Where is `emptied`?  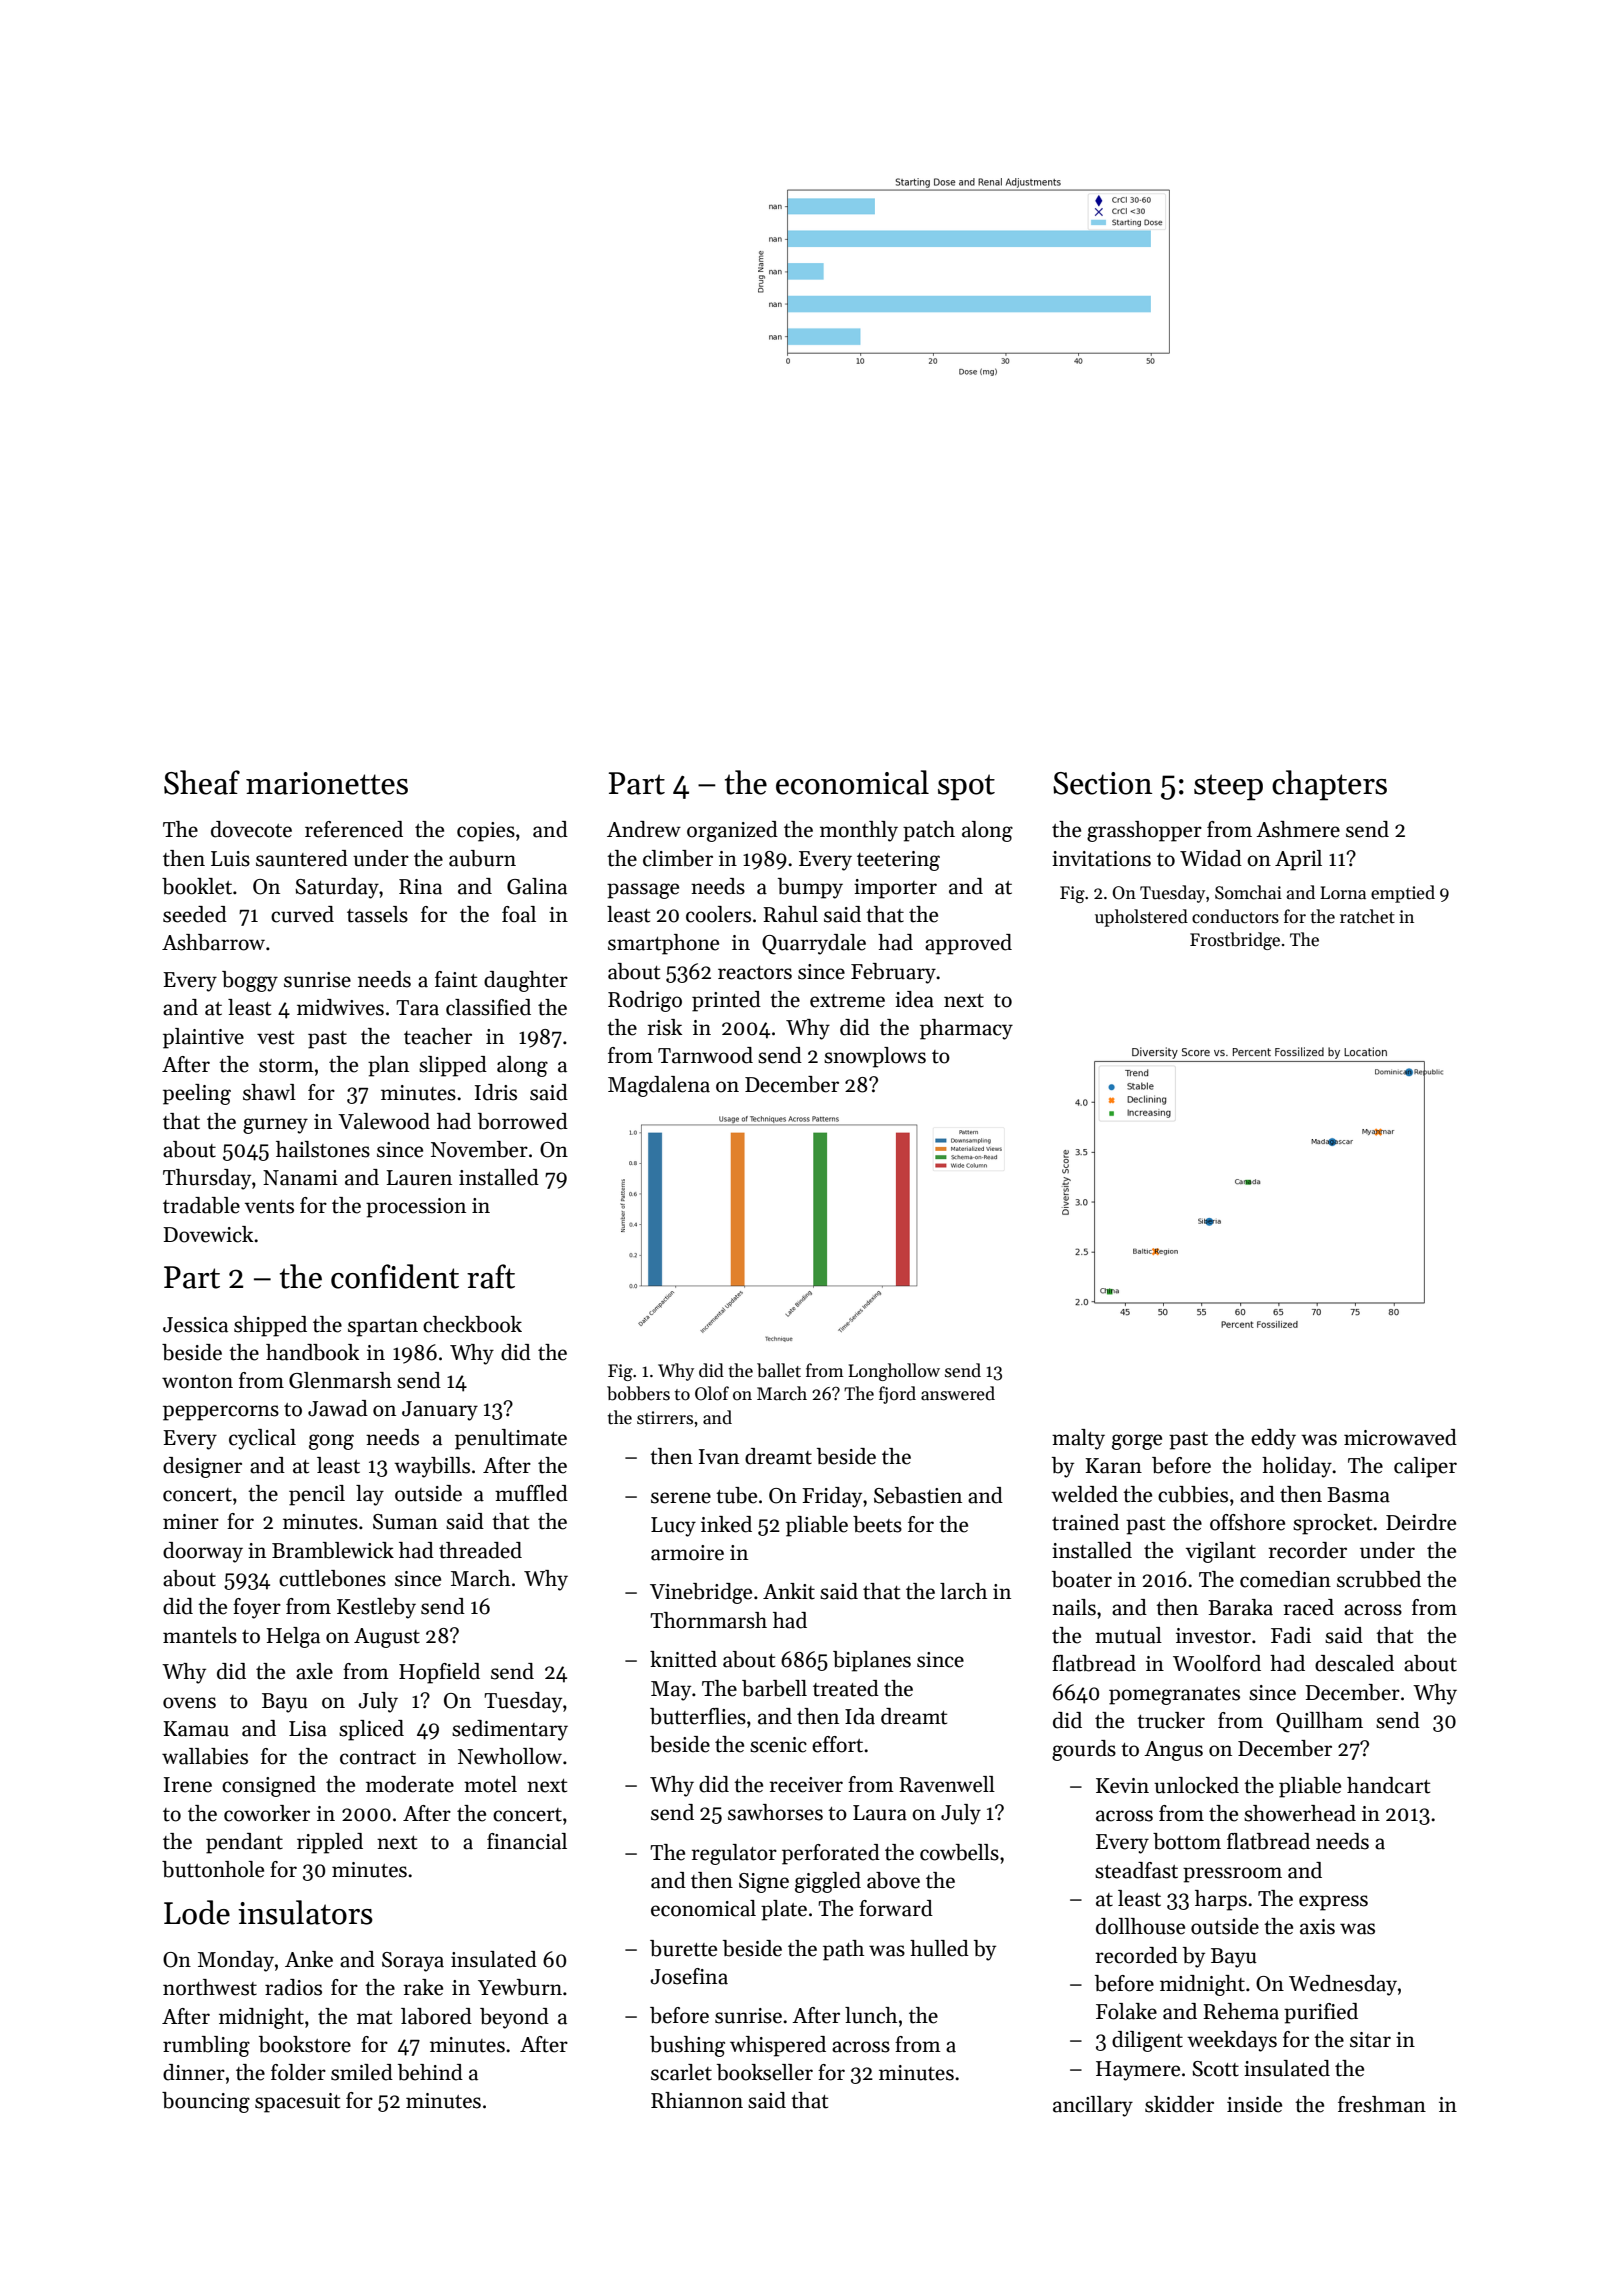
emptied is located at coordinates (1403, 894).
